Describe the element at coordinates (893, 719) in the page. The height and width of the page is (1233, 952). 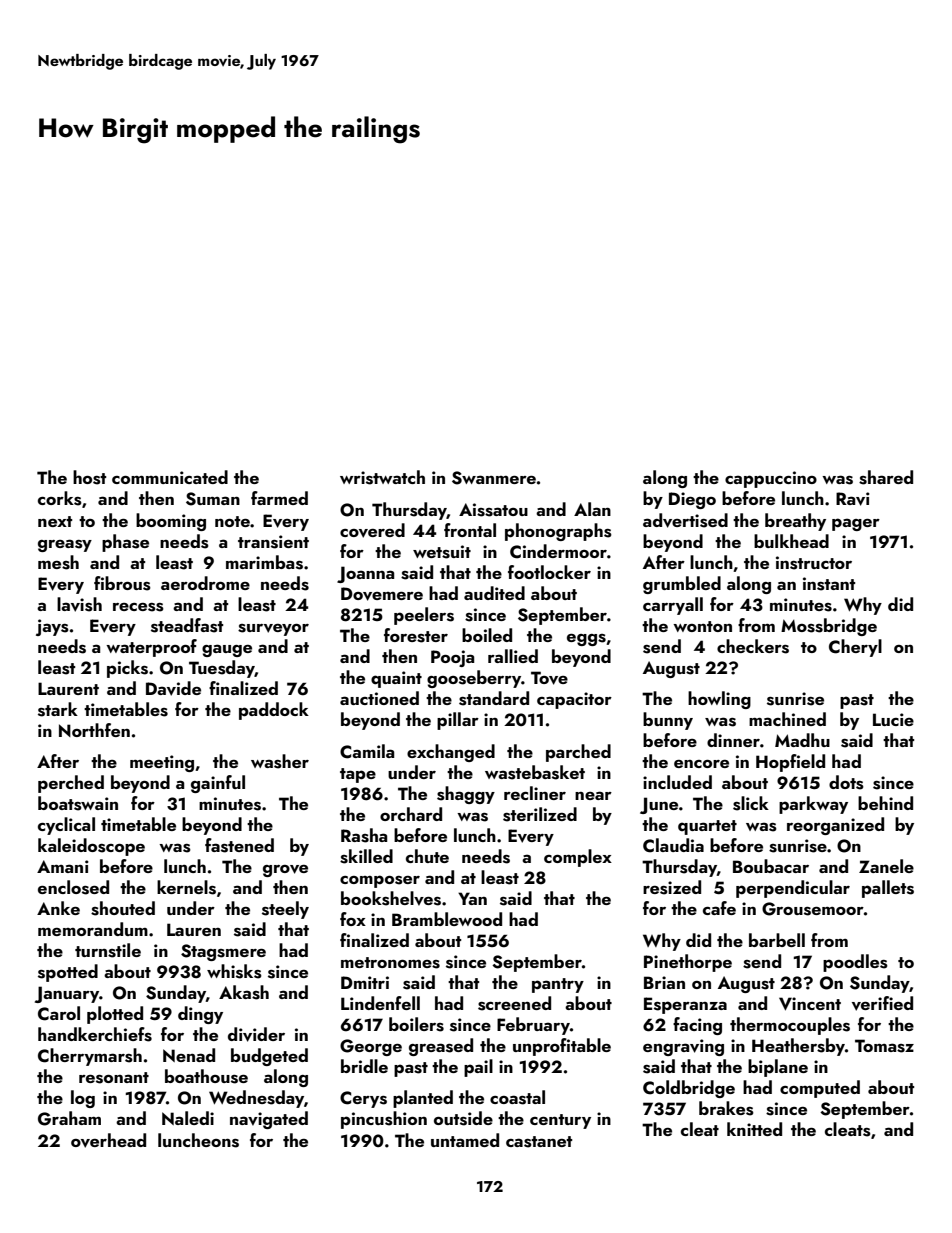
I see `Lucie` at that location.
